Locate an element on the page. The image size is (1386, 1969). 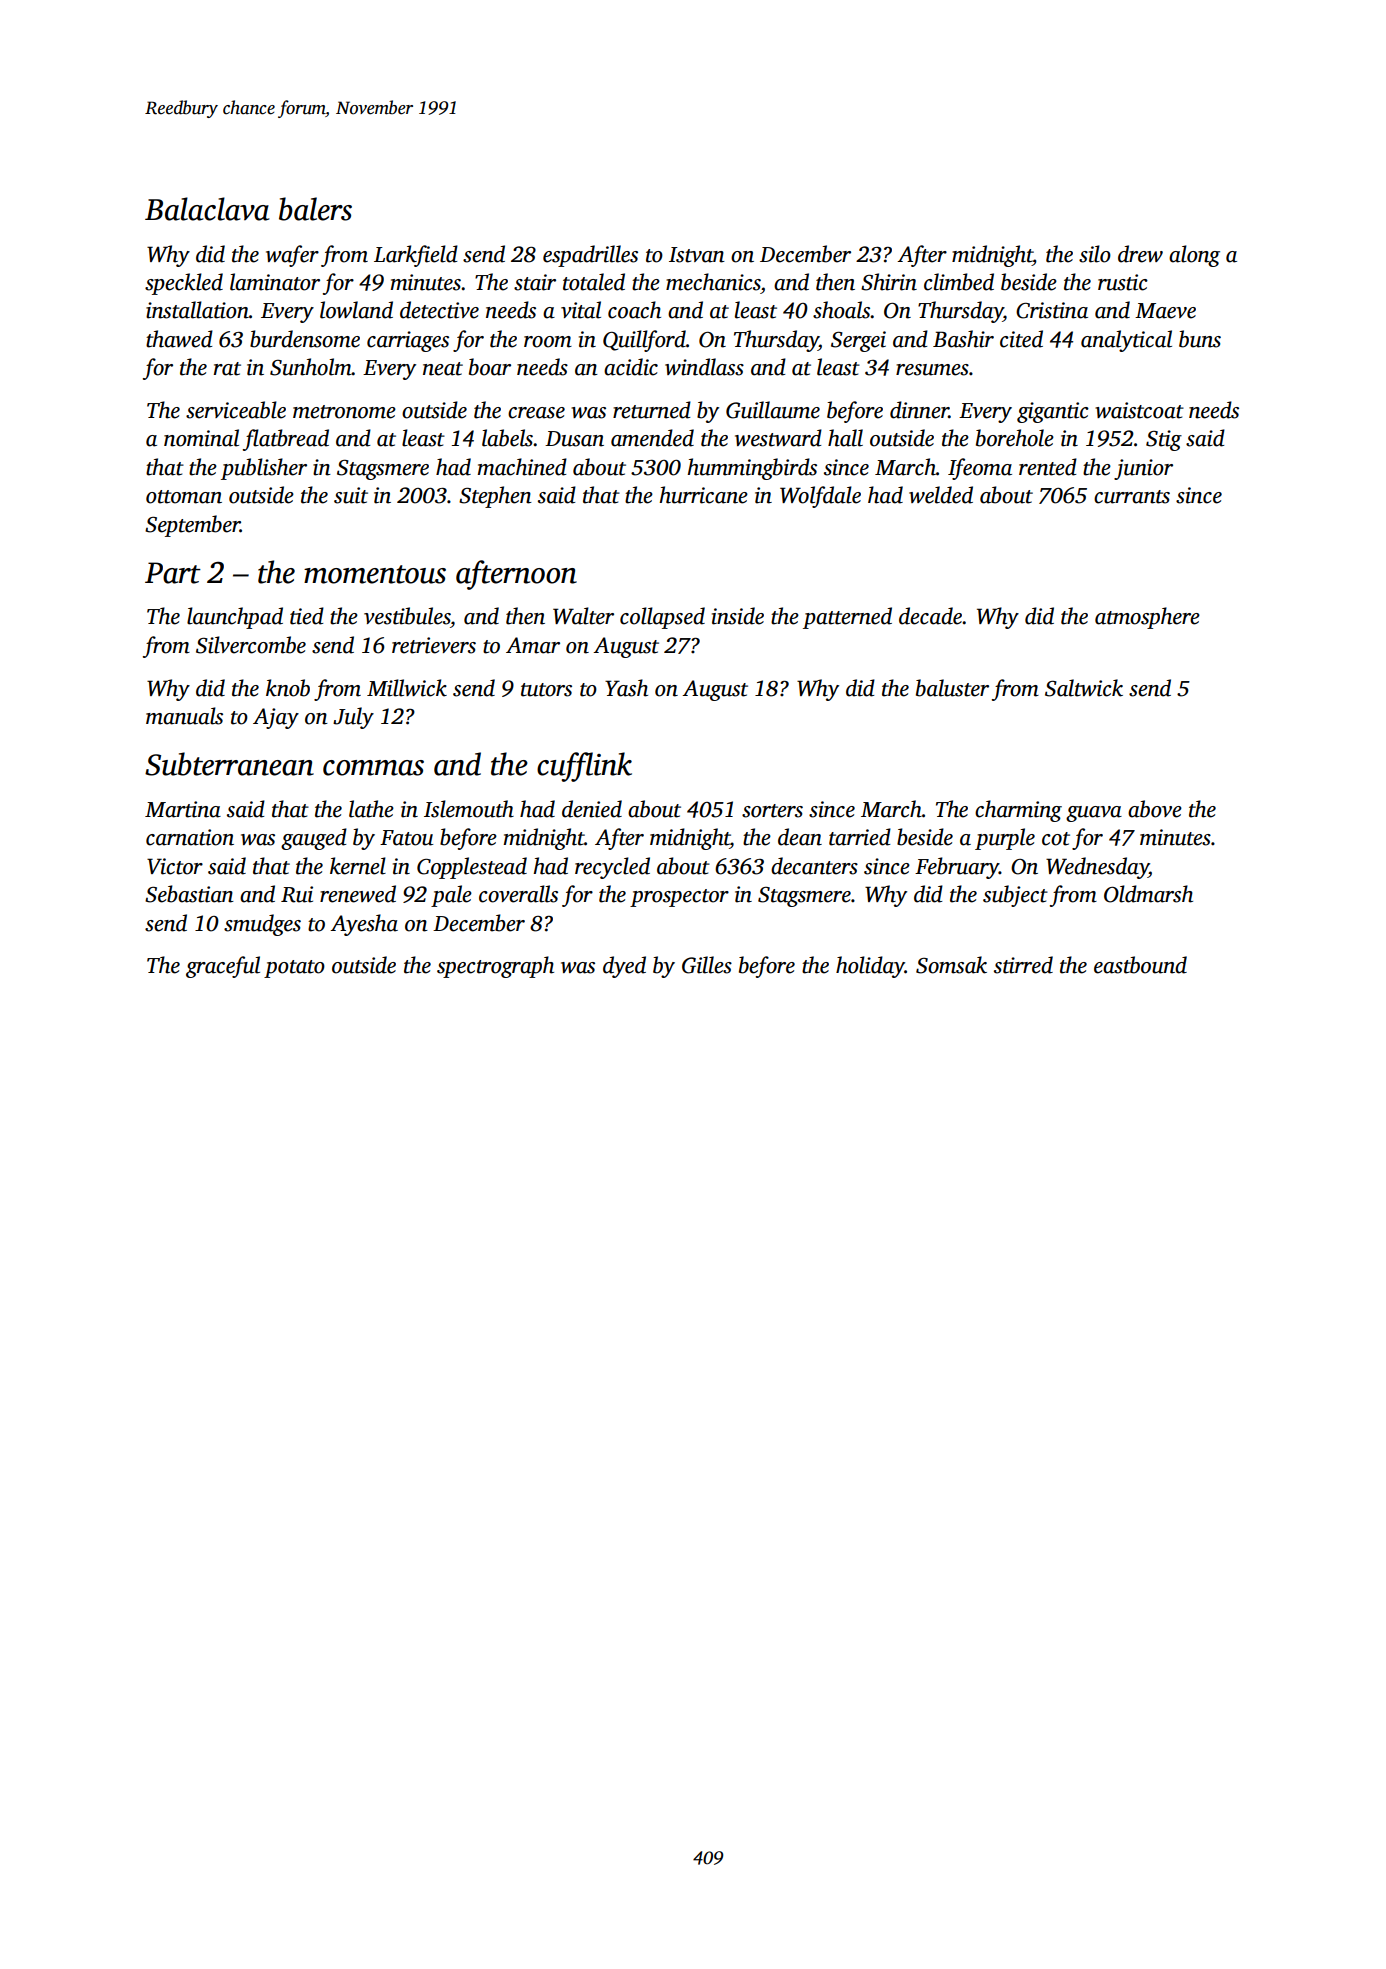
Balaclava is located at coordinates (207, 209).
